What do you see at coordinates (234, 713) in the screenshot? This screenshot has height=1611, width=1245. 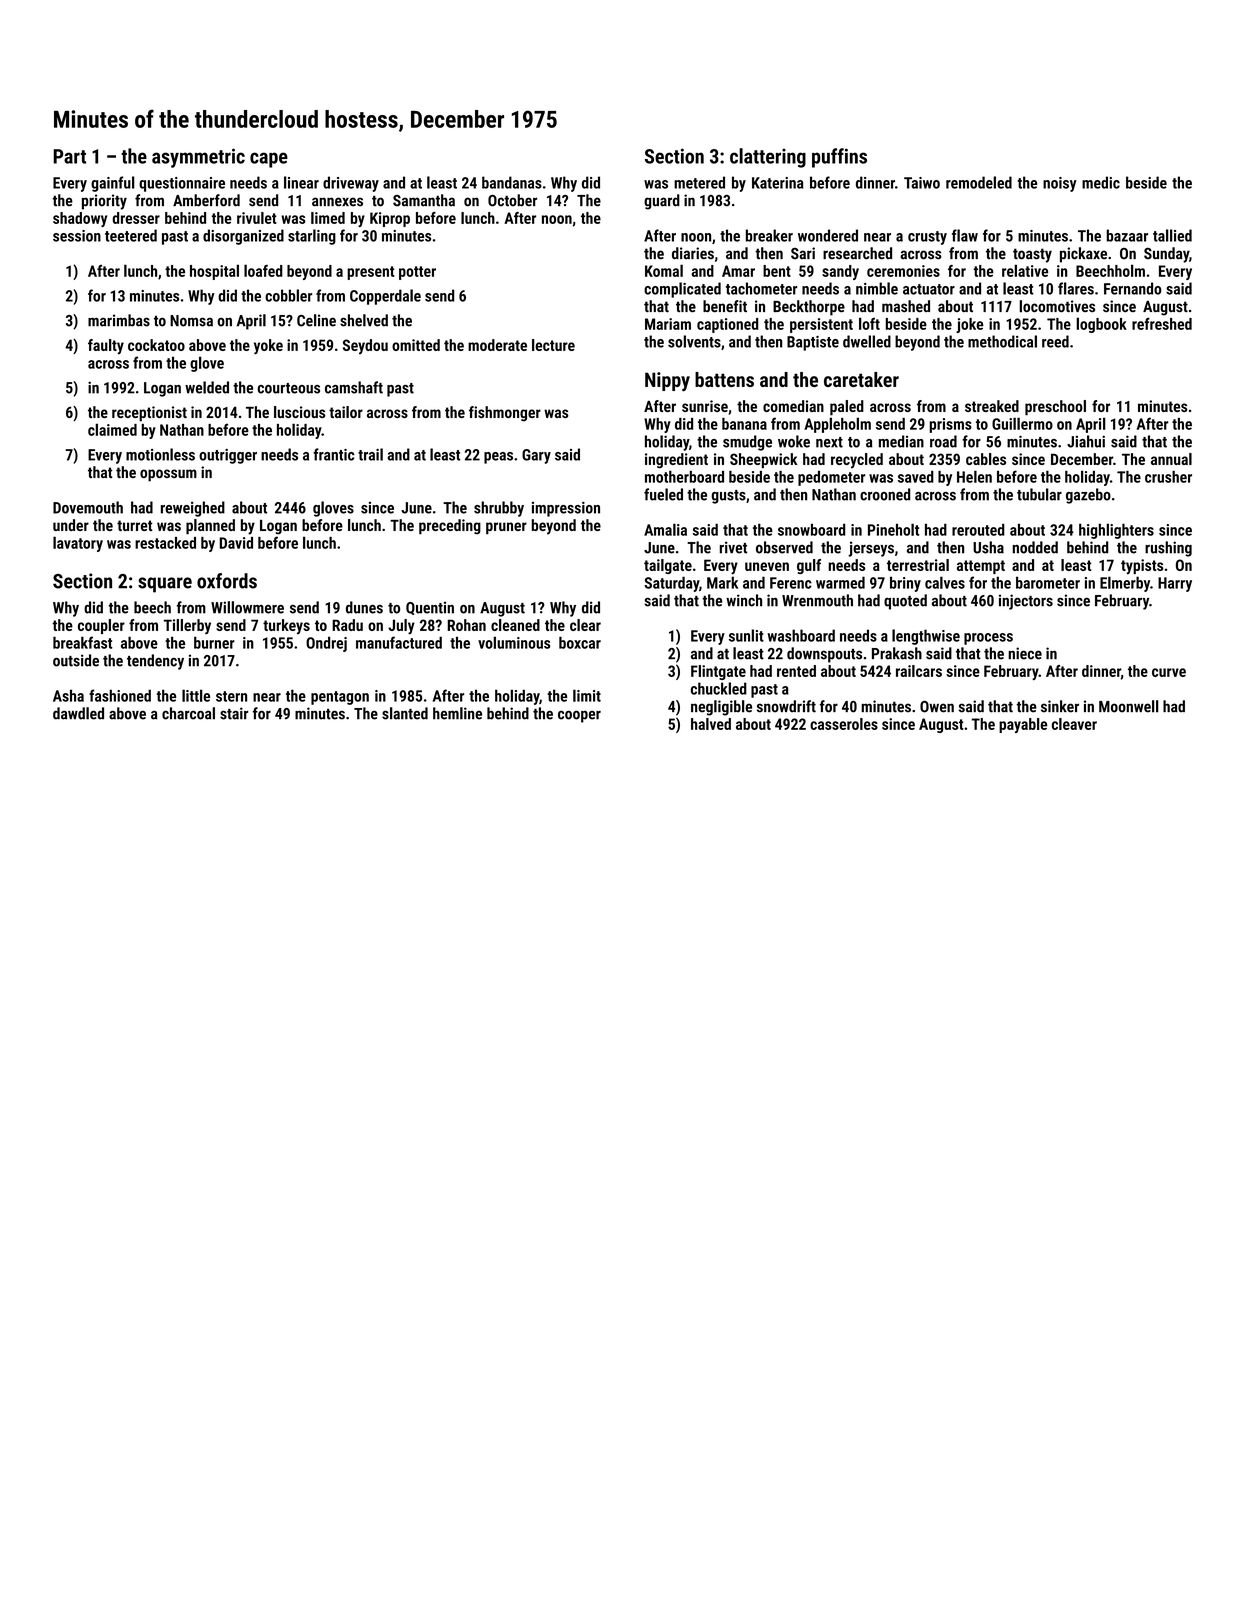 I see `stair` at bounding box center [234, 713].
